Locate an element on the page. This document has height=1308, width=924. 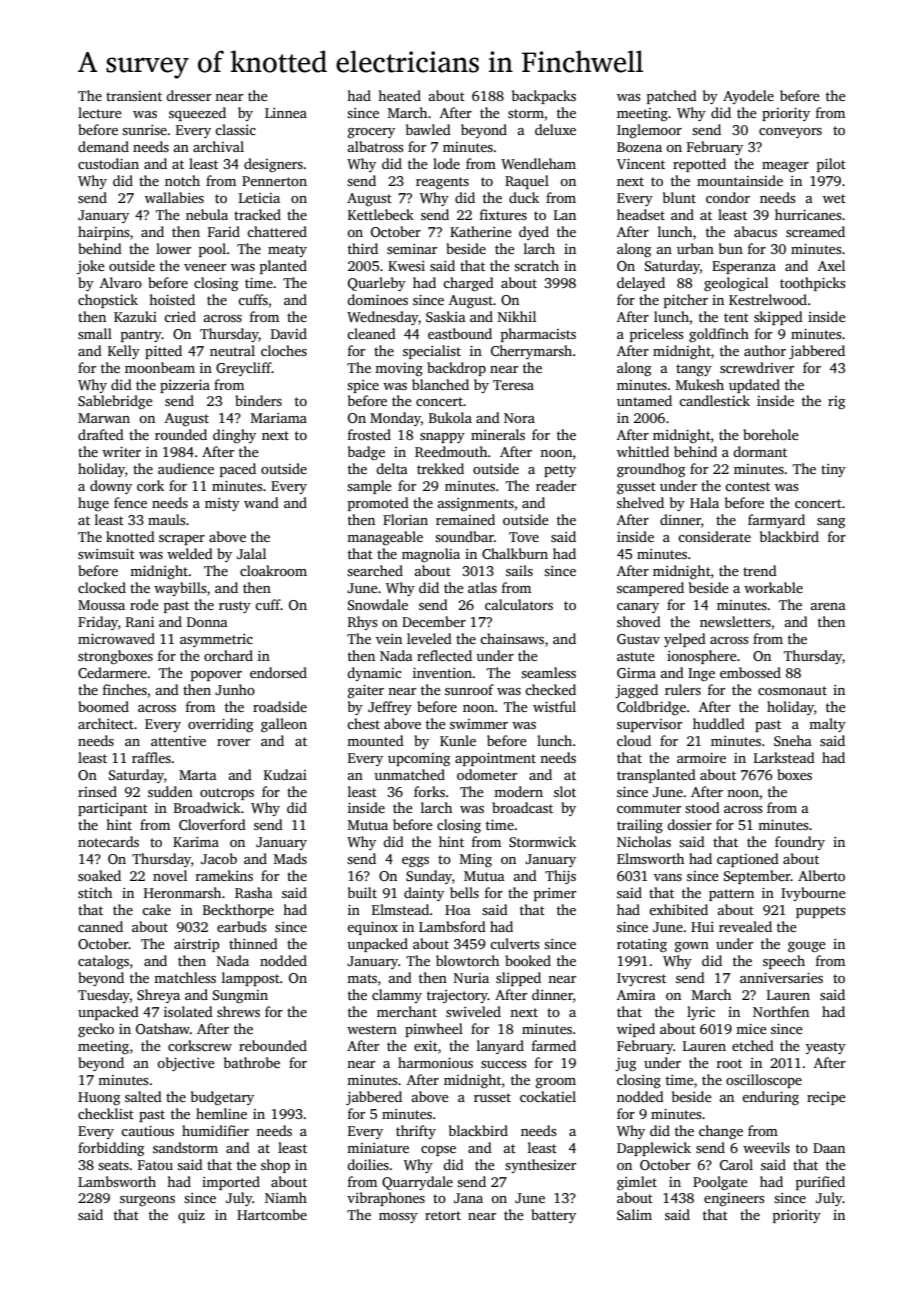
calculators is located at coordinates (519, 604).
